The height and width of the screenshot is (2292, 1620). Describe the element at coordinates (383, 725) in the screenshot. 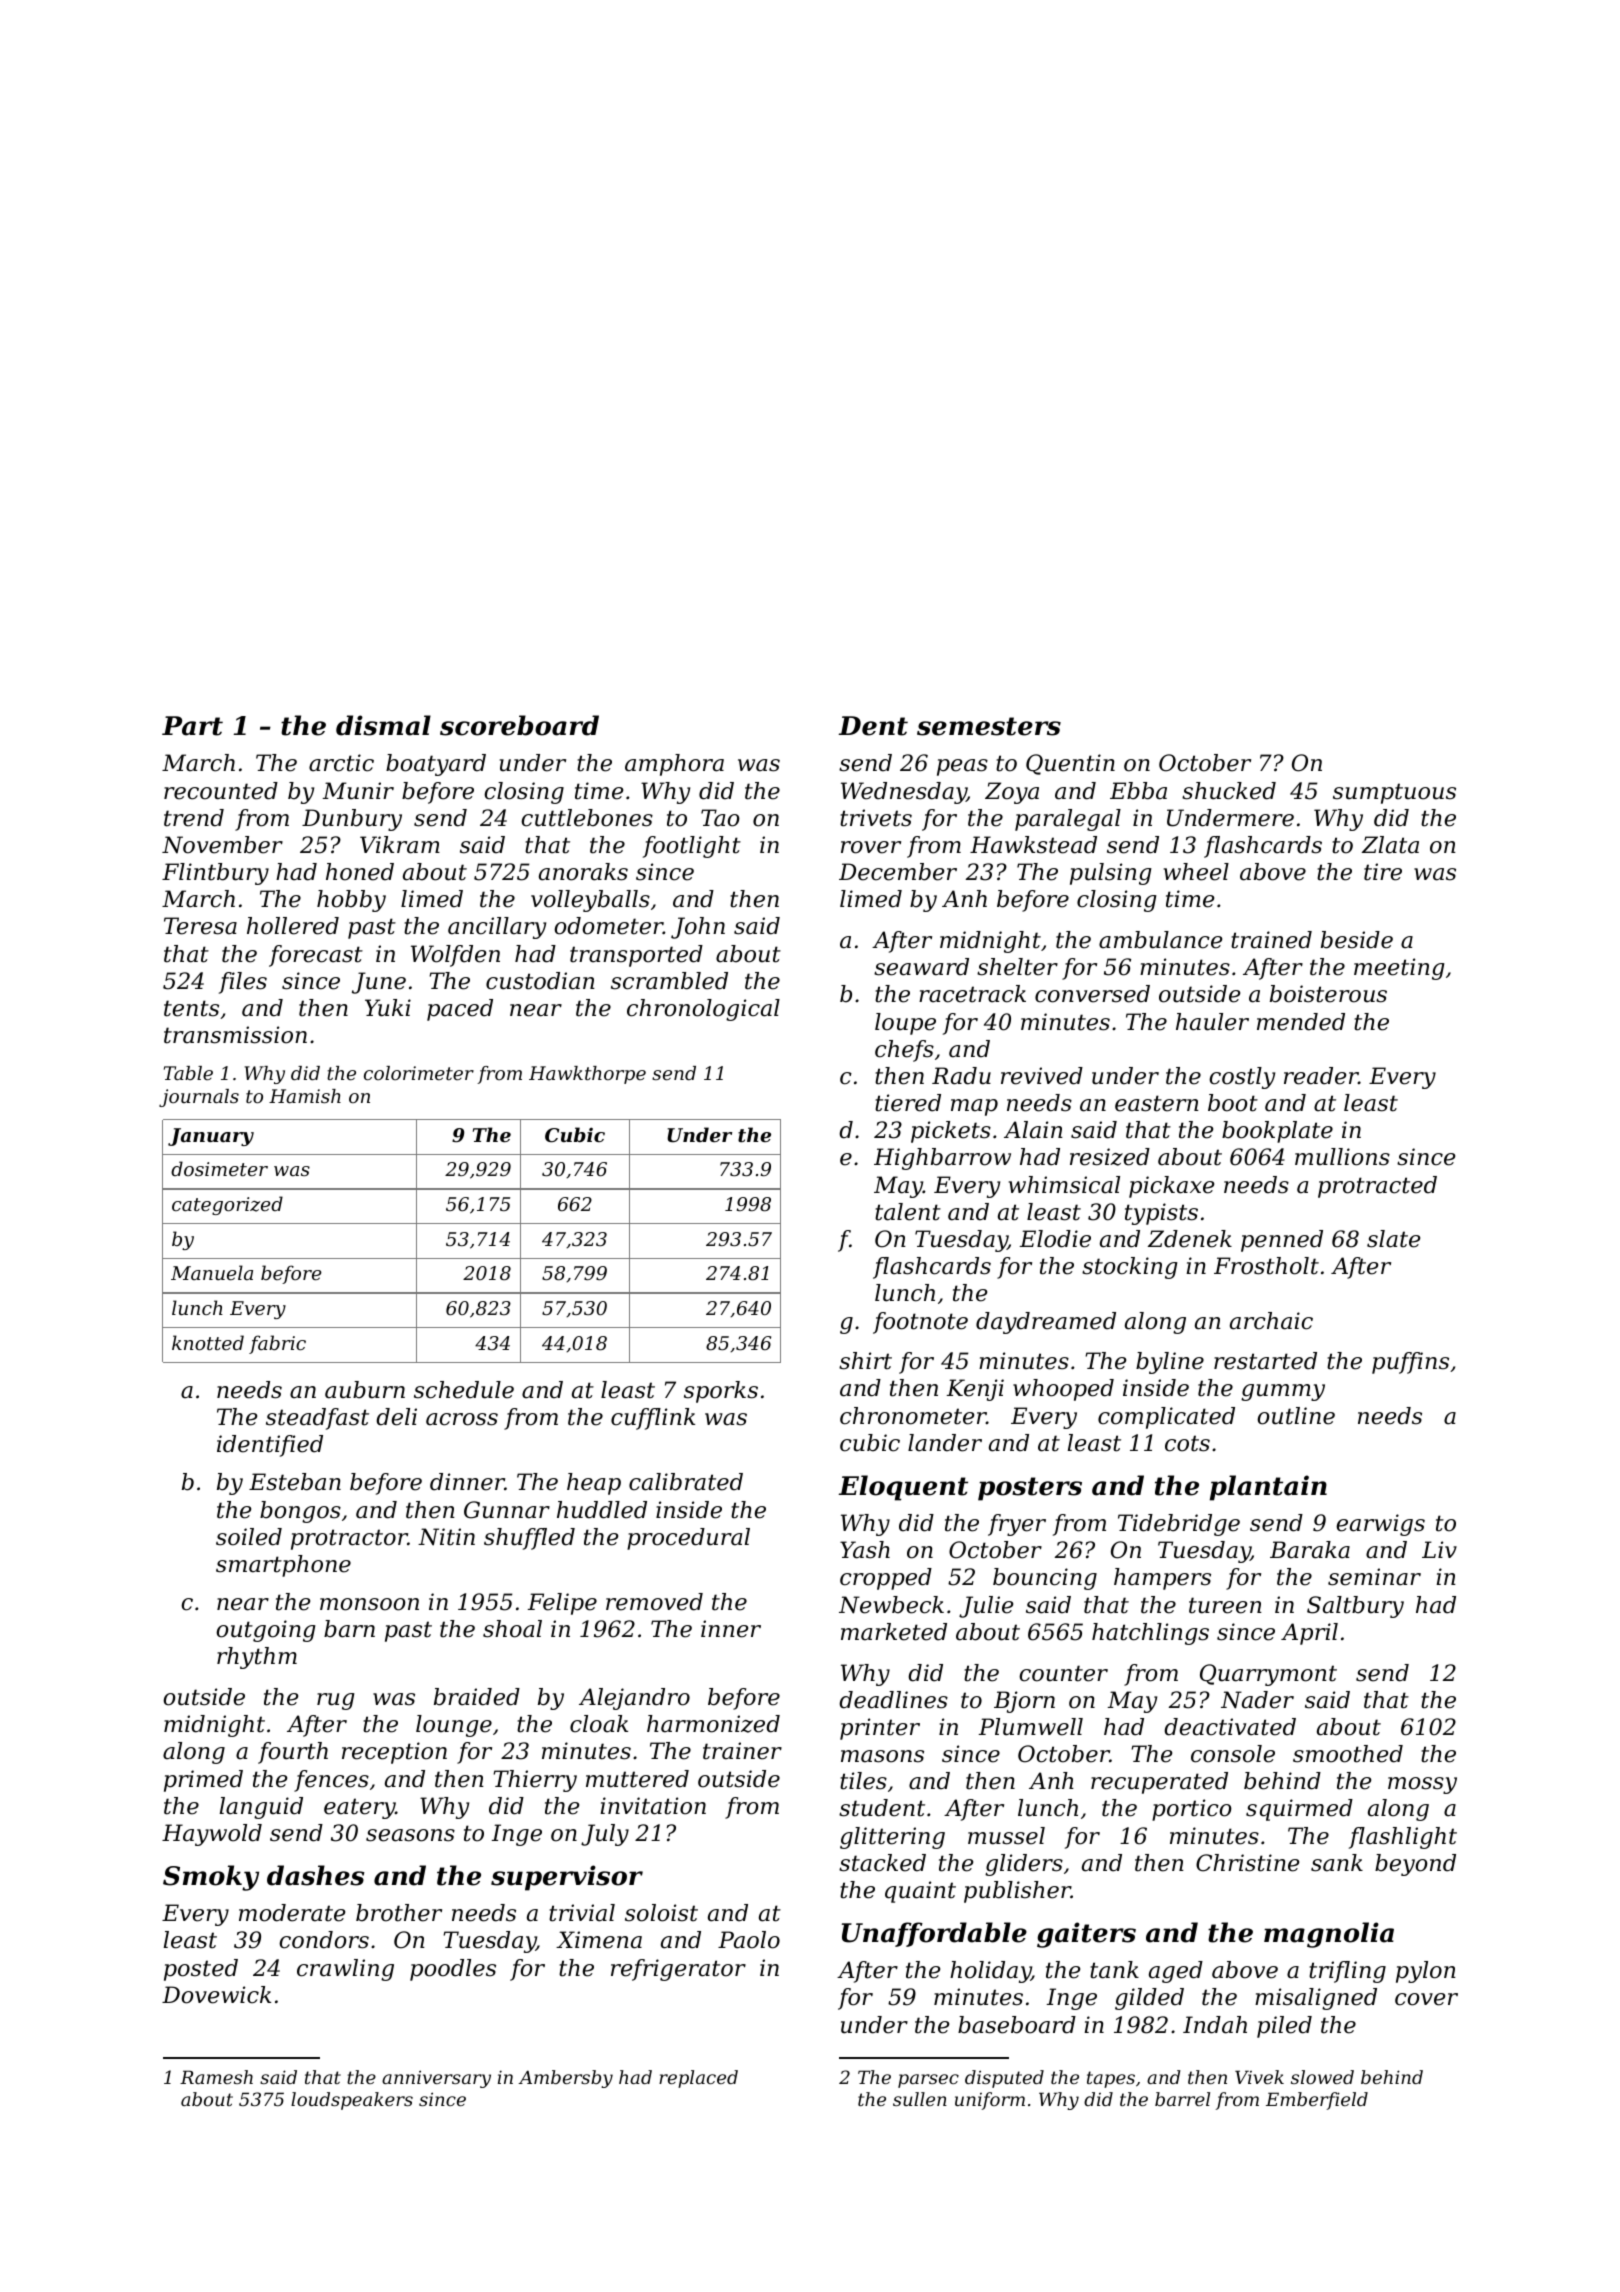

I see `dismal` at that location.
